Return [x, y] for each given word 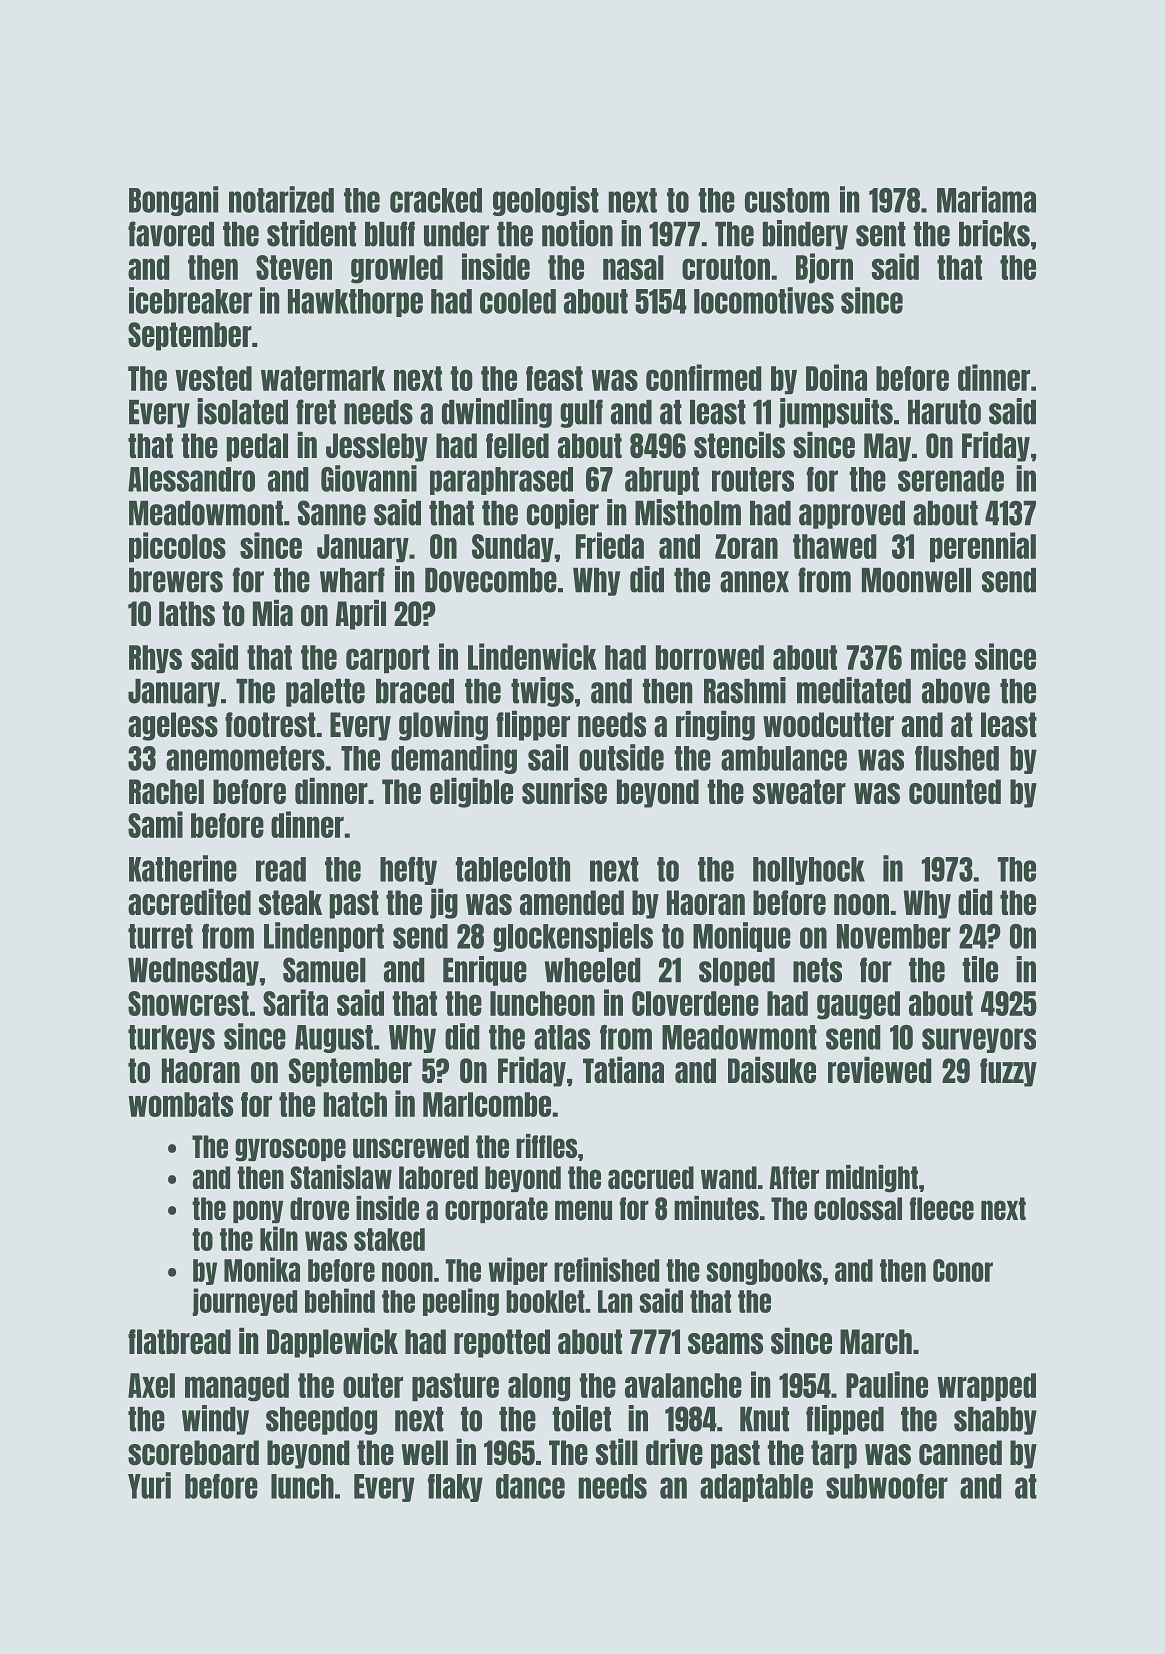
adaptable [756, 1488]
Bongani [173, 201]
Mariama [986, 199]
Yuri [149, 1485]
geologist [546, 201]
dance [530, 1486]
